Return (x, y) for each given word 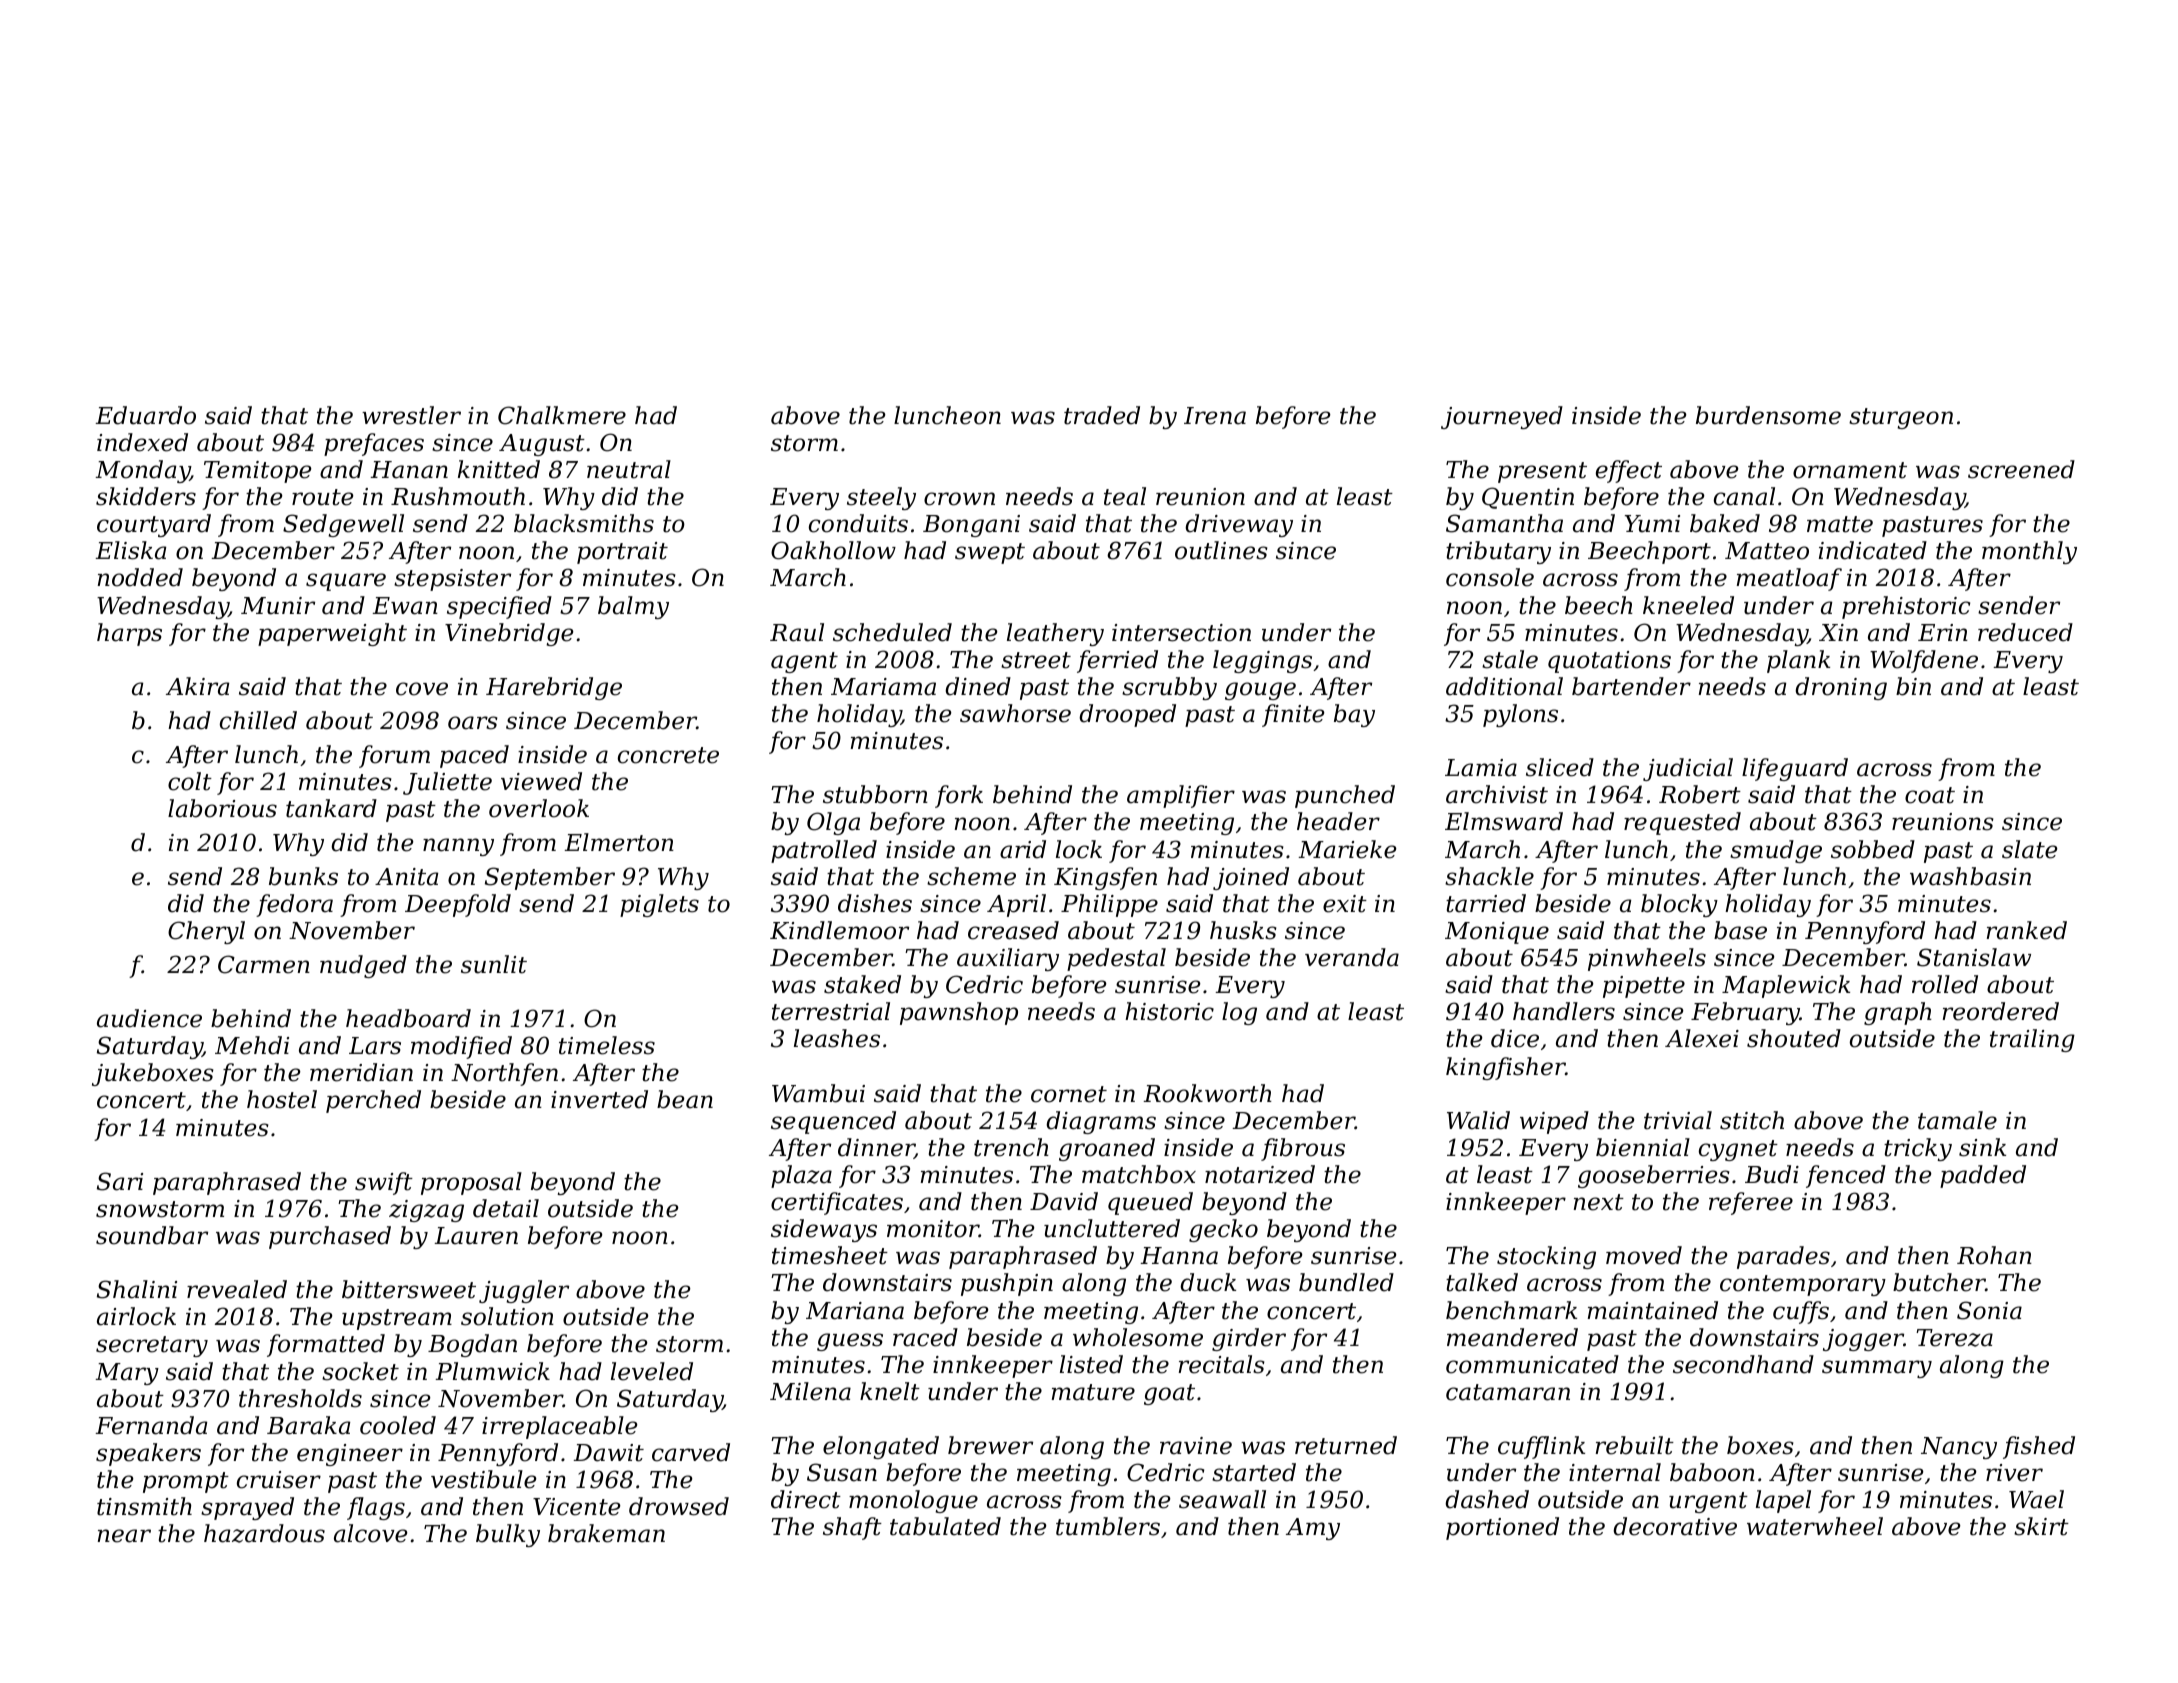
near (124, 1536)
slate (2030, 849)
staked (862, 984)
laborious (222, 808)
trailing (2032, 1040)
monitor (933, 1229)
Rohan (1994, 1255)
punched (1345, 796)
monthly (2029, 552)
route (323, 497)
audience (149, 1018)
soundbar (152, 1235)
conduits (858, 523)
